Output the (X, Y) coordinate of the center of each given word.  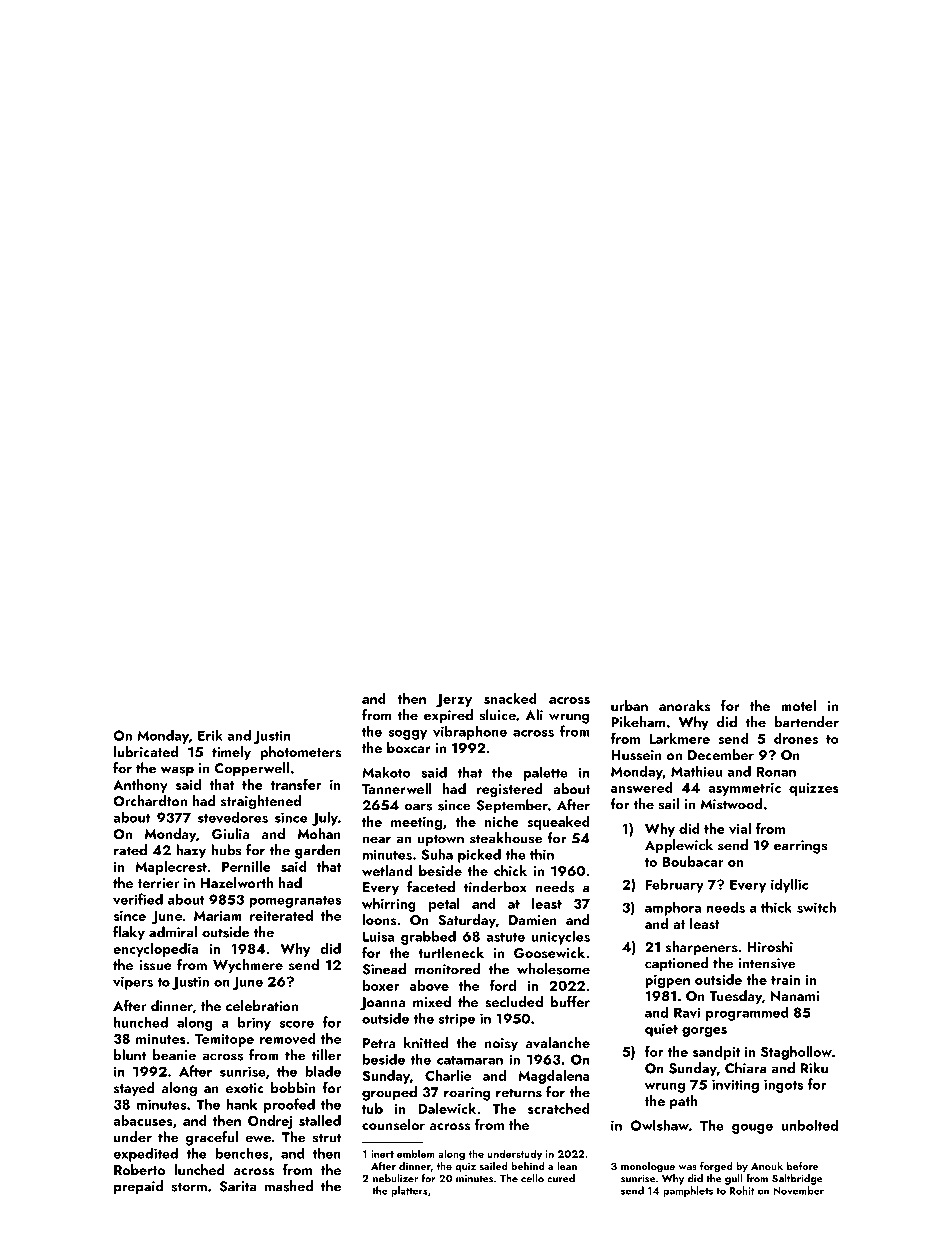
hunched (141, 1022)
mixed (432, 1001)
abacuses (142, 1120)
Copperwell (251, 769)
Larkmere (679, 738)
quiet (661, 1030)
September (512, 806)
